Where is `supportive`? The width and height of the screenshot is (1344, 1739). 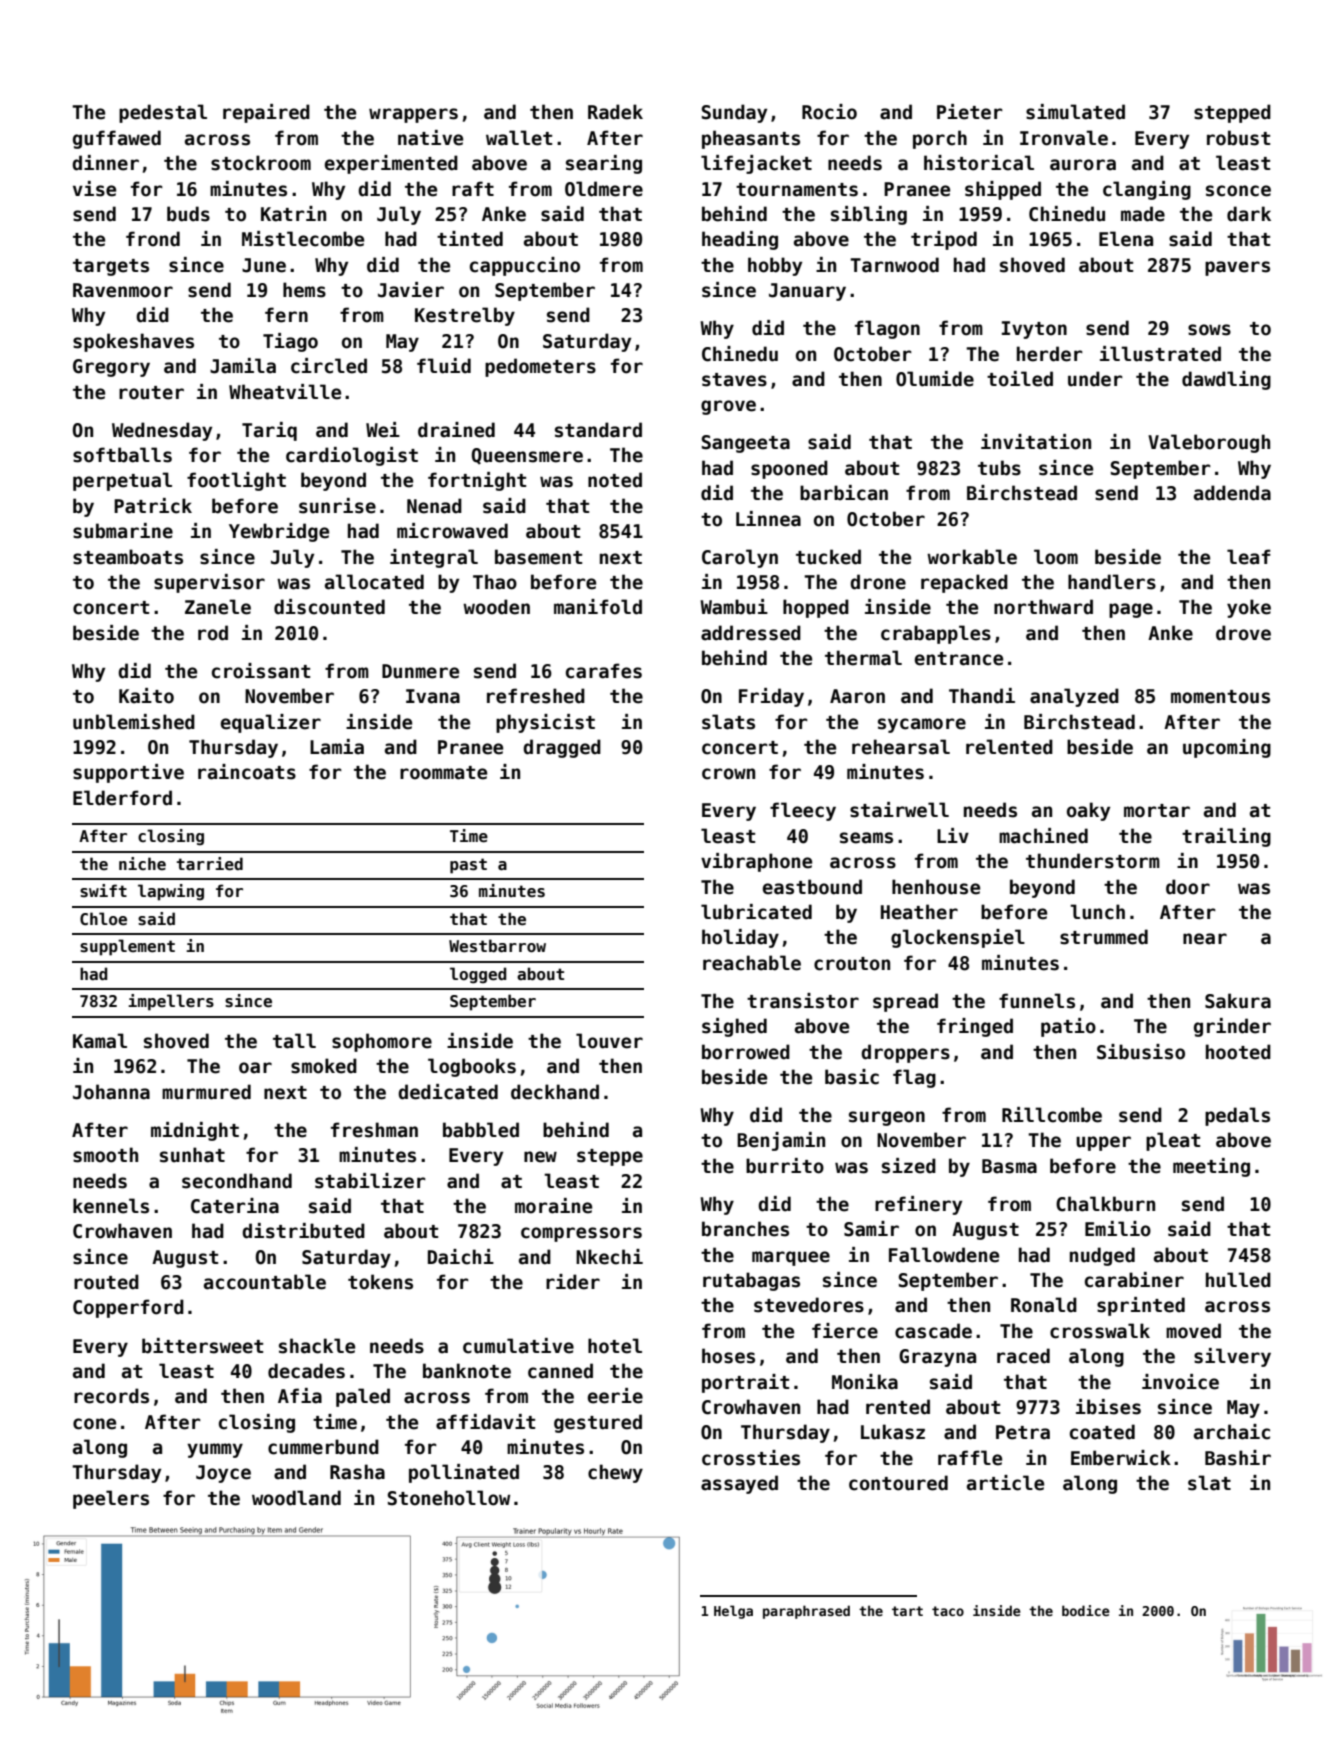
supportive is located at coordinates (128, 773).
